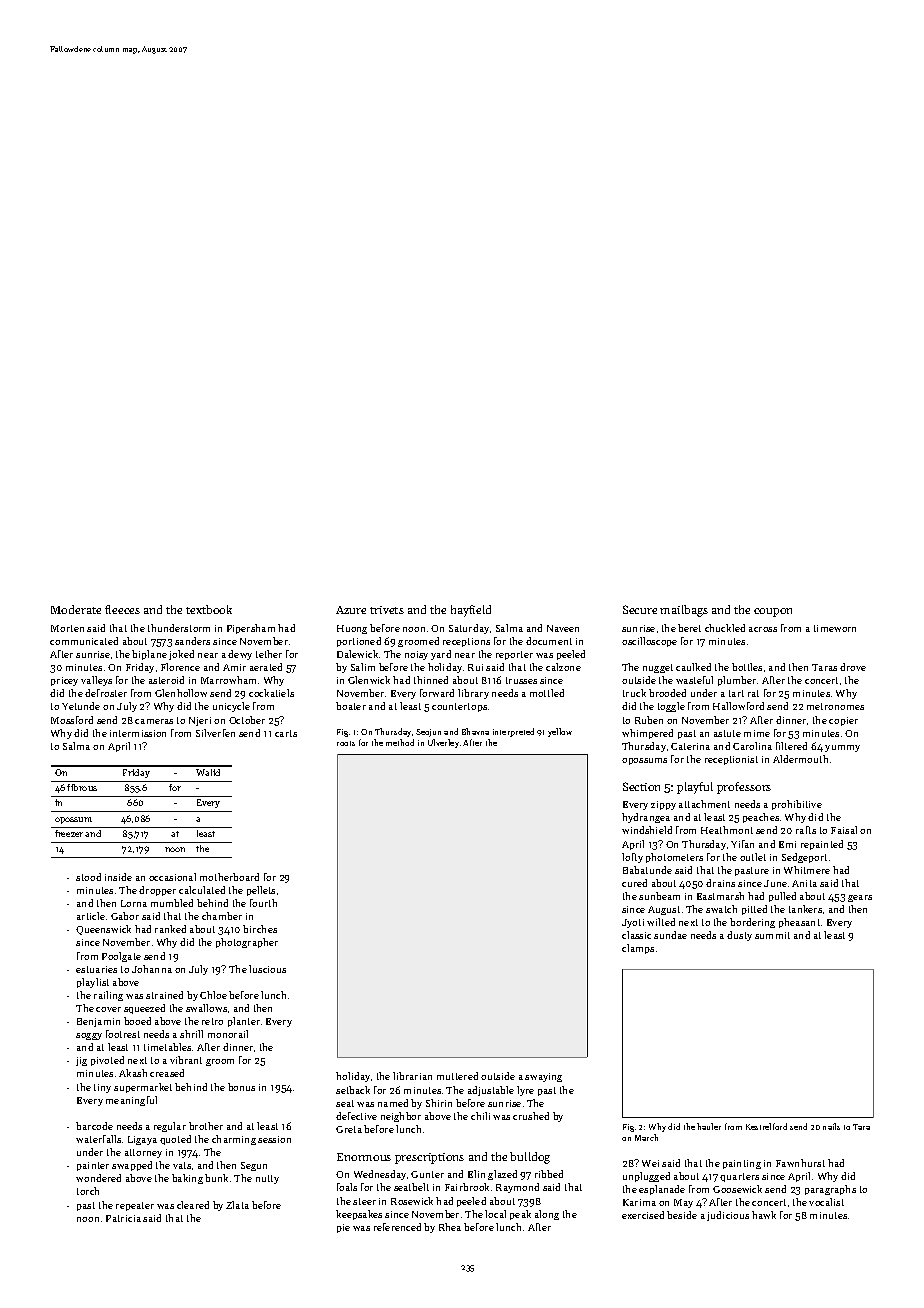 The image size is (924, 1308). What do you see at coordinates (476, 1174) in the page?
I see `Elin` at bounding box center [476, 1174].
